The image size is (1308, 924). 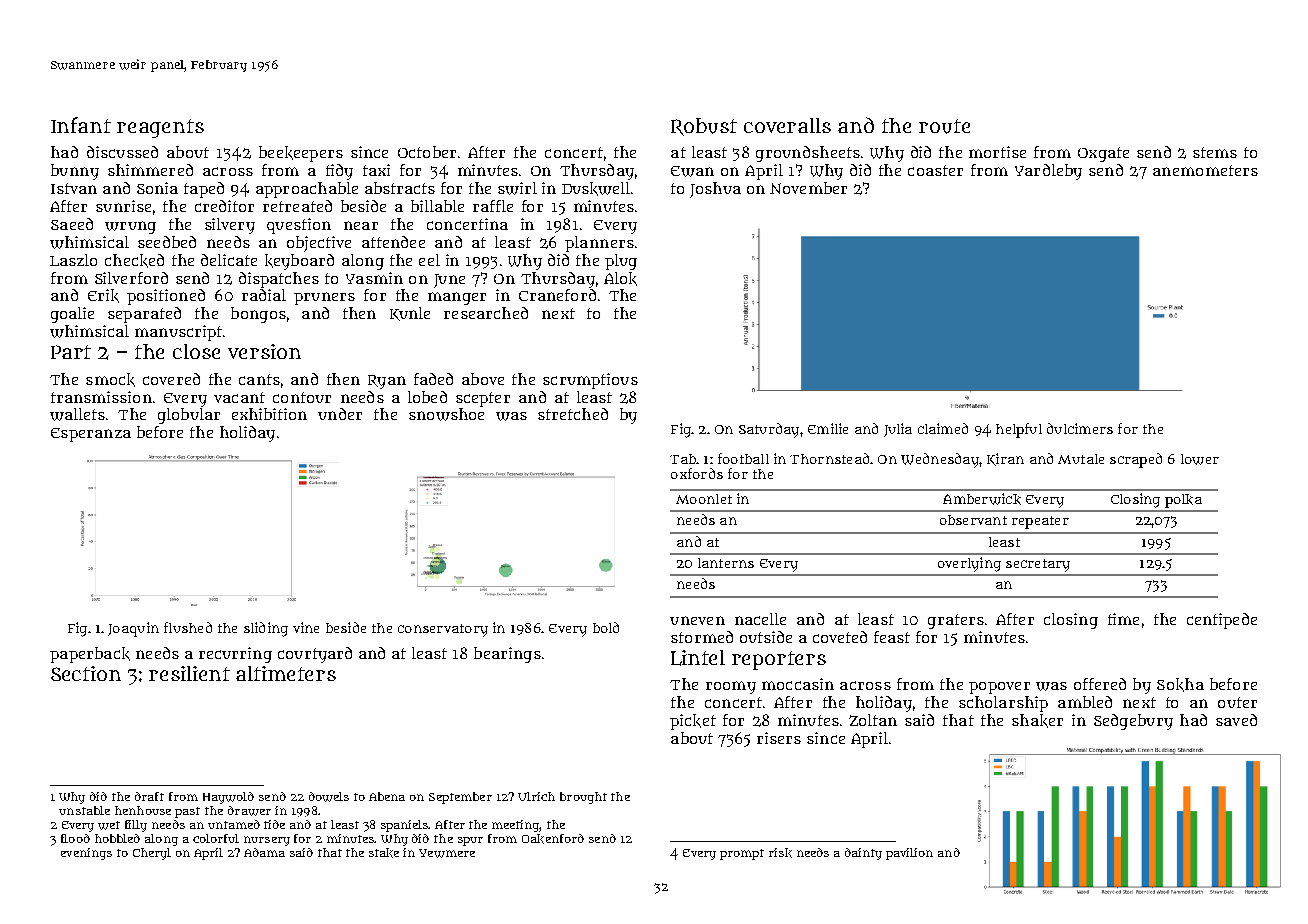 What do you see at coordinates (81, 125) in the screenshot?
I see `Infant` at bounding box center [81, 125].
